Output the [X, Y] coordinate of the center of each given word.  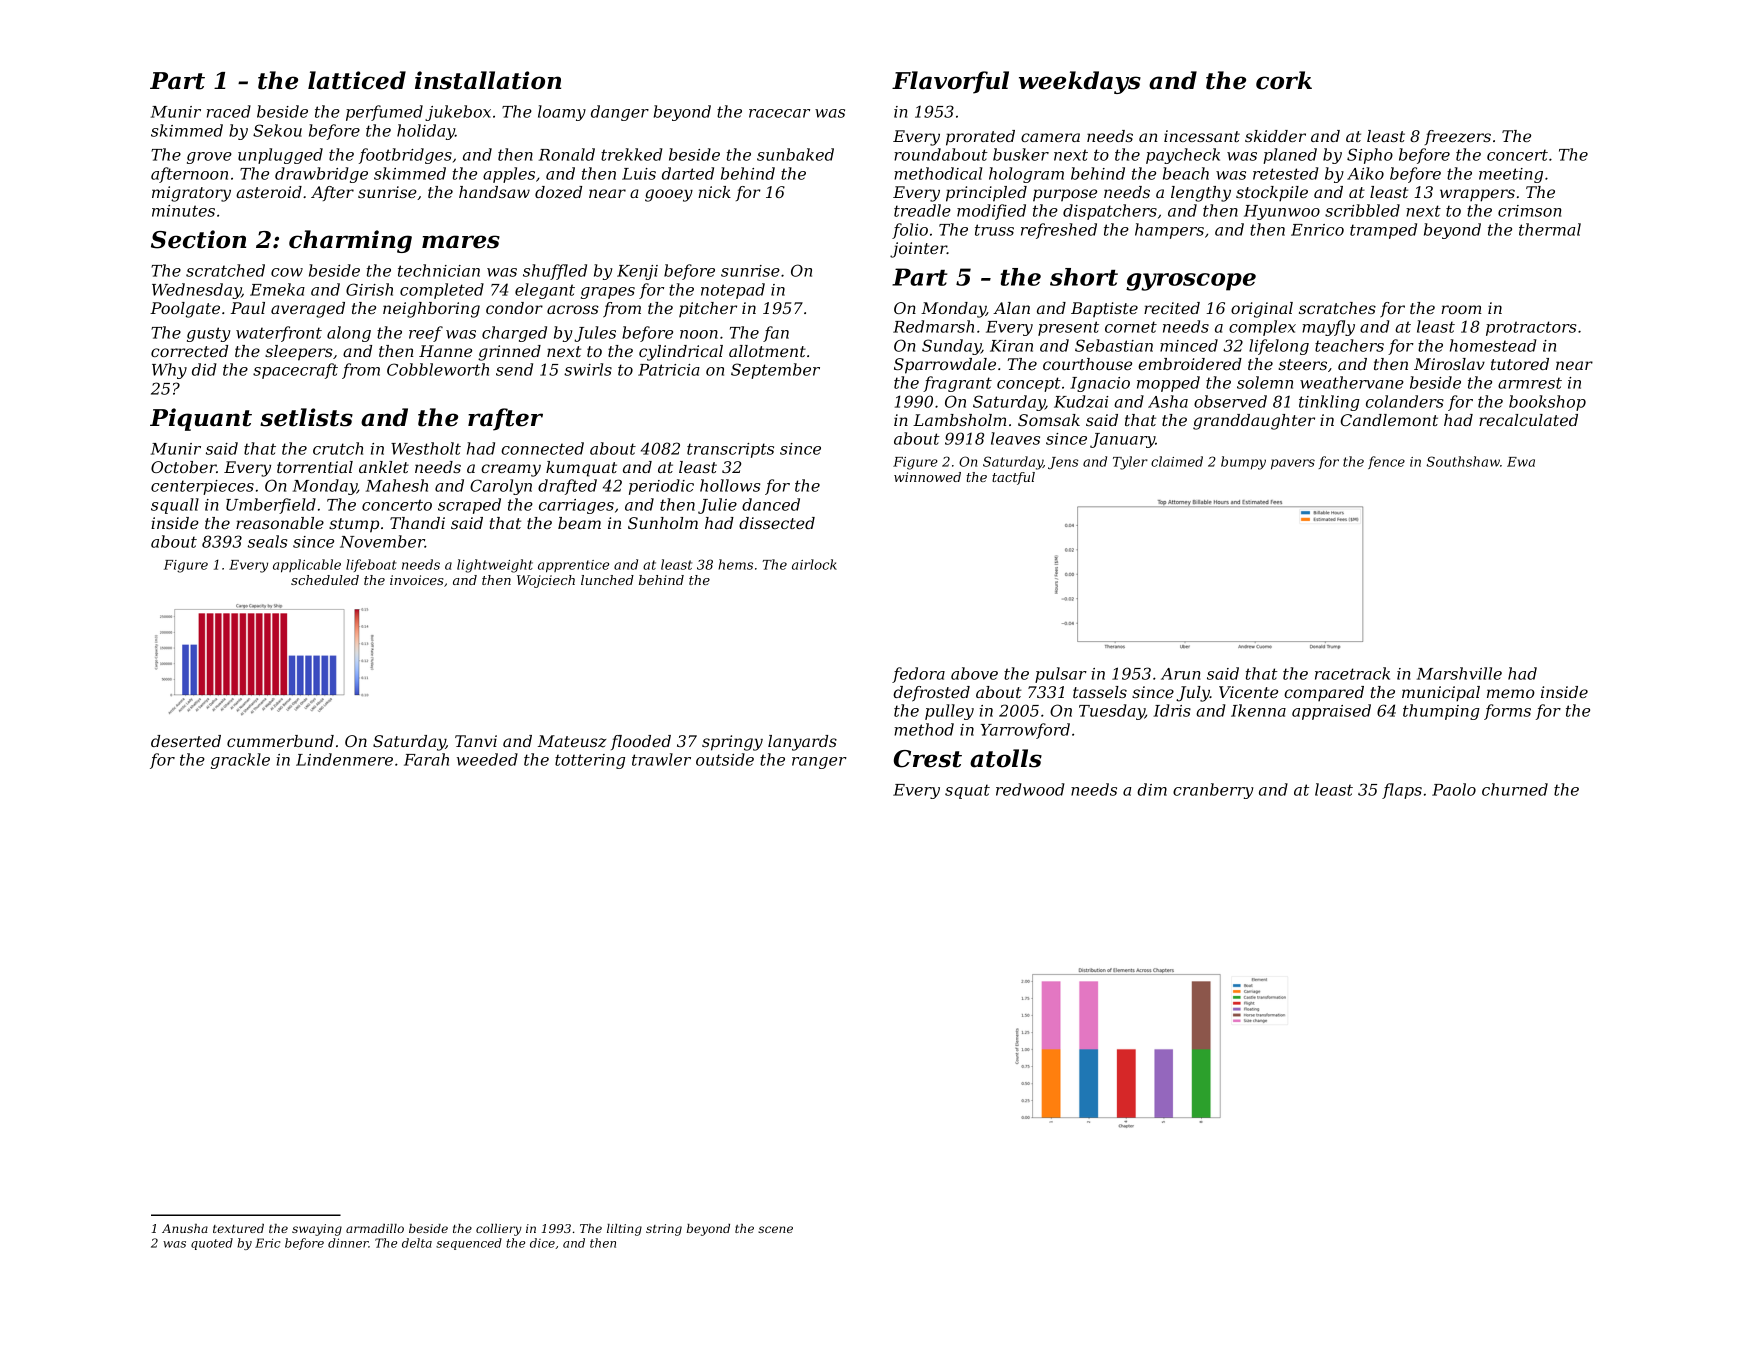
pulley [949, 712]
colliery [499, 1230]
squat [967, 791]
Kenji [637, 272]
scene [775, 1229]
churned [1515, 789]
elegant [545, 291]
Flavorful [950, 82]
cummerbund [280, 741]
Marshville [1459, 673]
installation [488, 80]
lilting [624, 1230]
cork [1284, 80]
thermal [1550, 229]
